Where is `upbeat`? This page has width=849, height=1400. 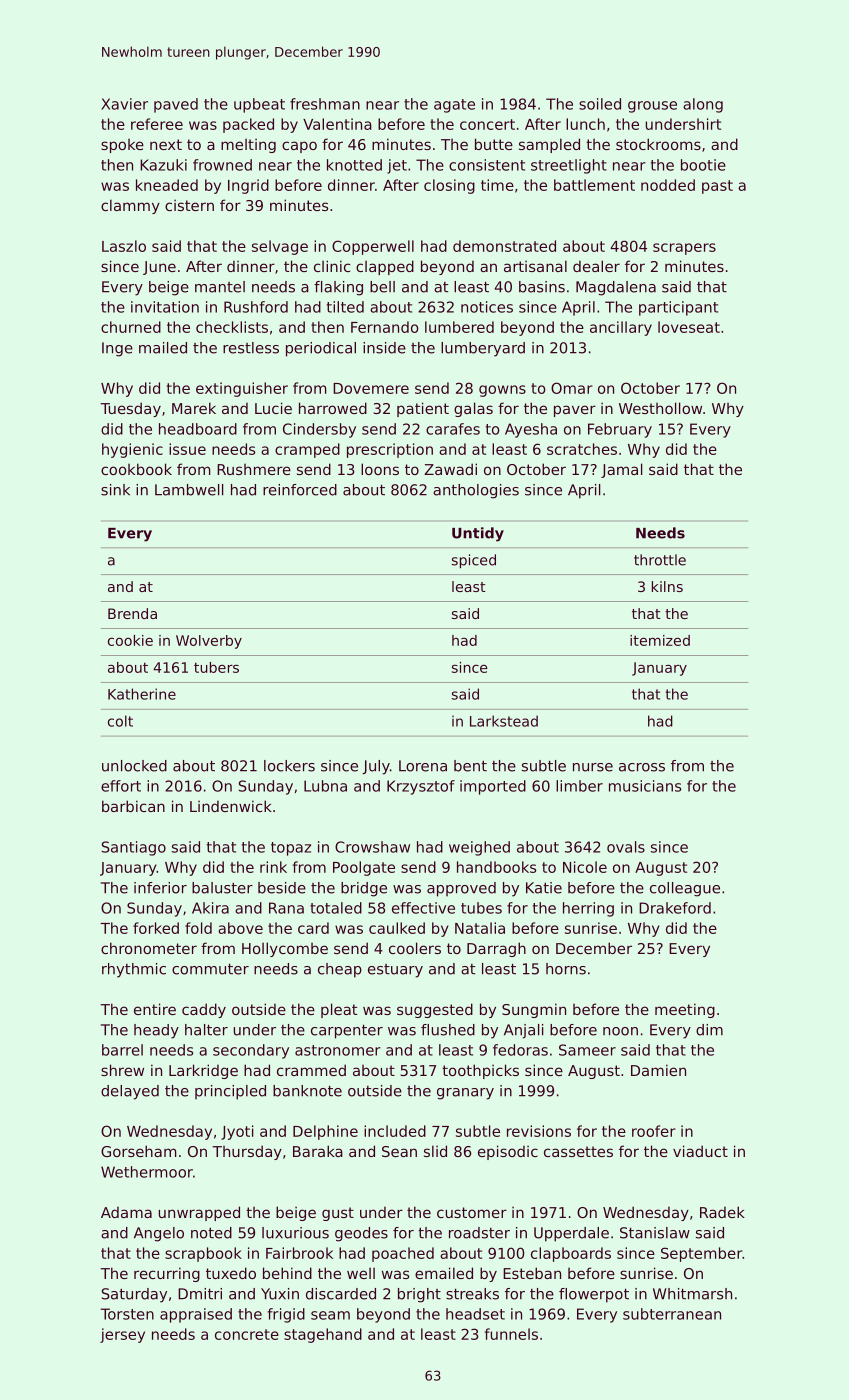 upbeat is located at coordinates (259, 105).
